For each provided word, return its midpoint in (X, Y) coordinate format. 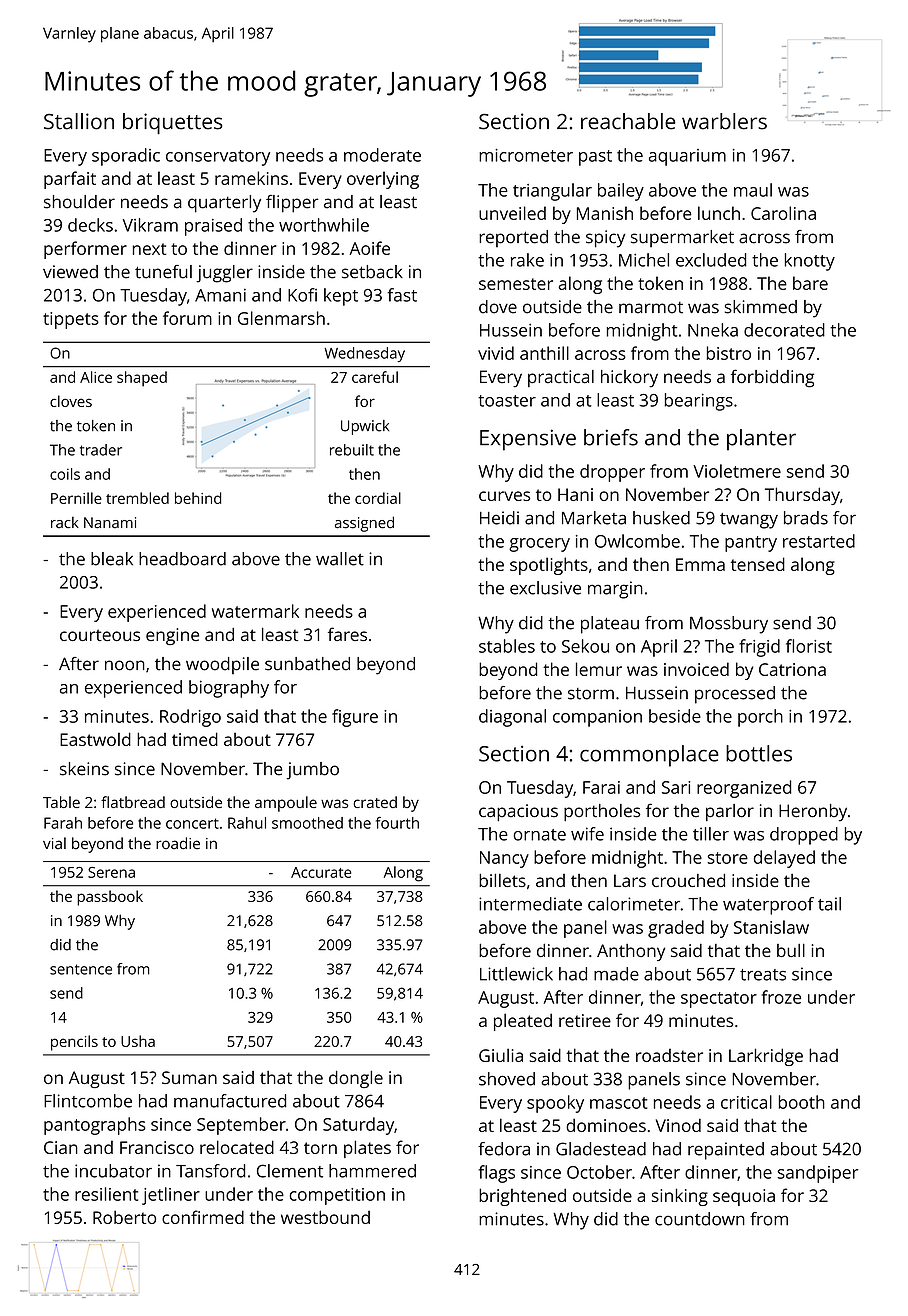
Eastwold (95, 739)
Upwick (365, 427)
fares (347, 634)
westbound (325, 1217)
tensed (758, 564)
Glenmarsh (281, 318)
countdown (700, 1219)
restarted (819, 541)
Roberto (124, 1217)
